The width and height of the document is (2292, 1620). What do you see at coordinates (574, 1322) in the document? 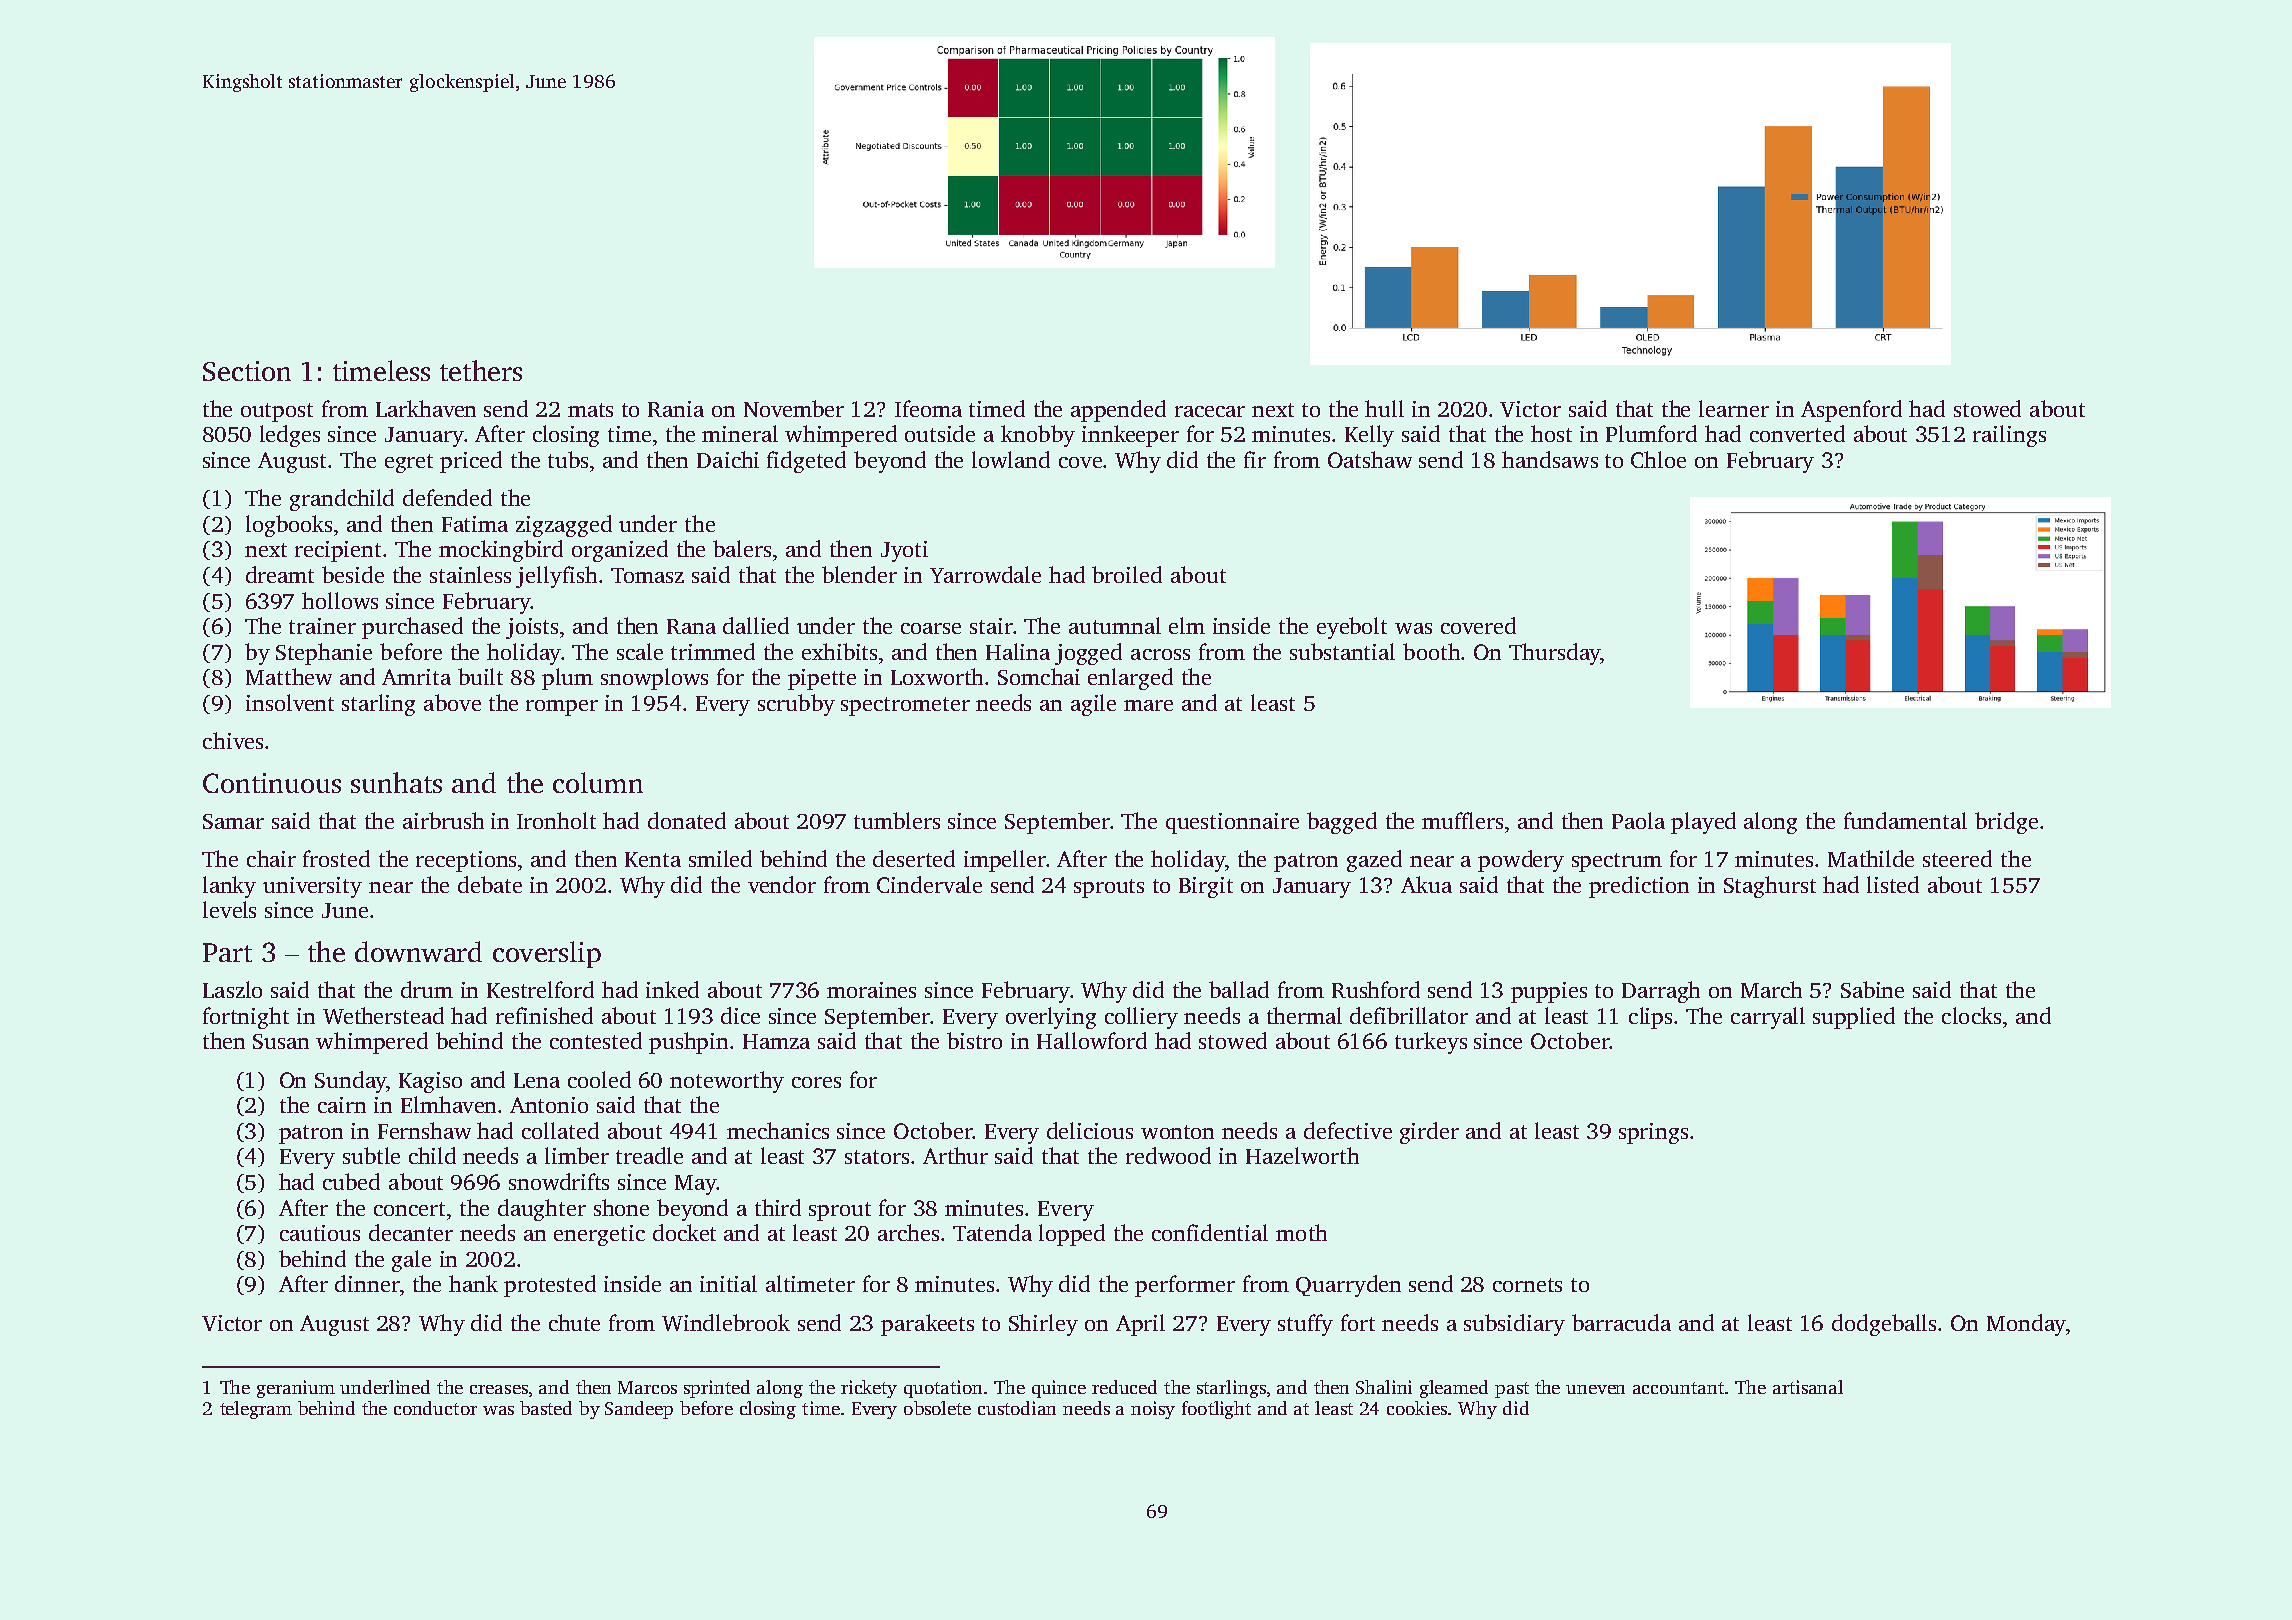
I see `chute` at bounding box center [574, 1322].
